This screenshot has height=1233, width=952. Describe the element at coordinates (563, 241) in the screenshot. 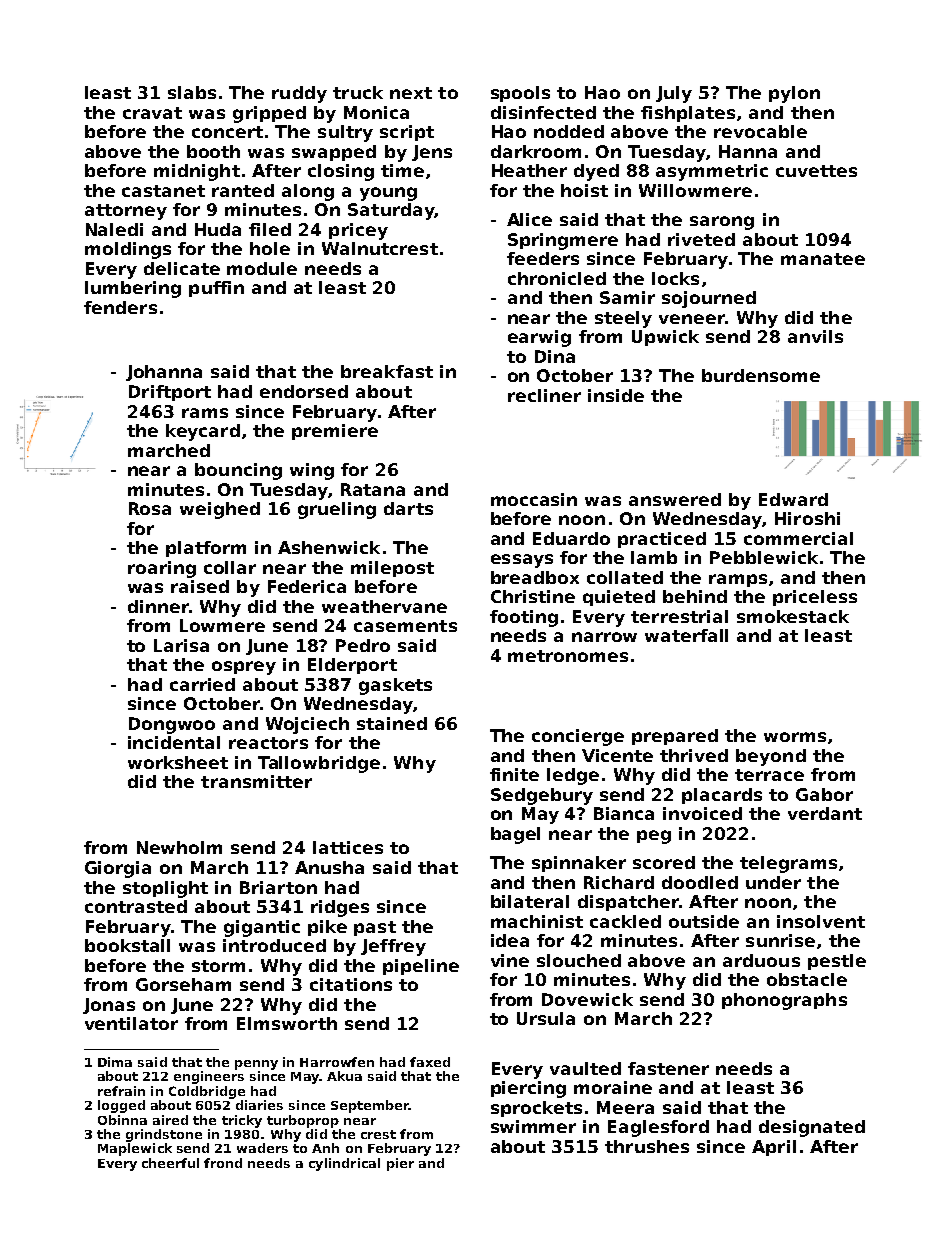

I see `Springmere` at that location.
